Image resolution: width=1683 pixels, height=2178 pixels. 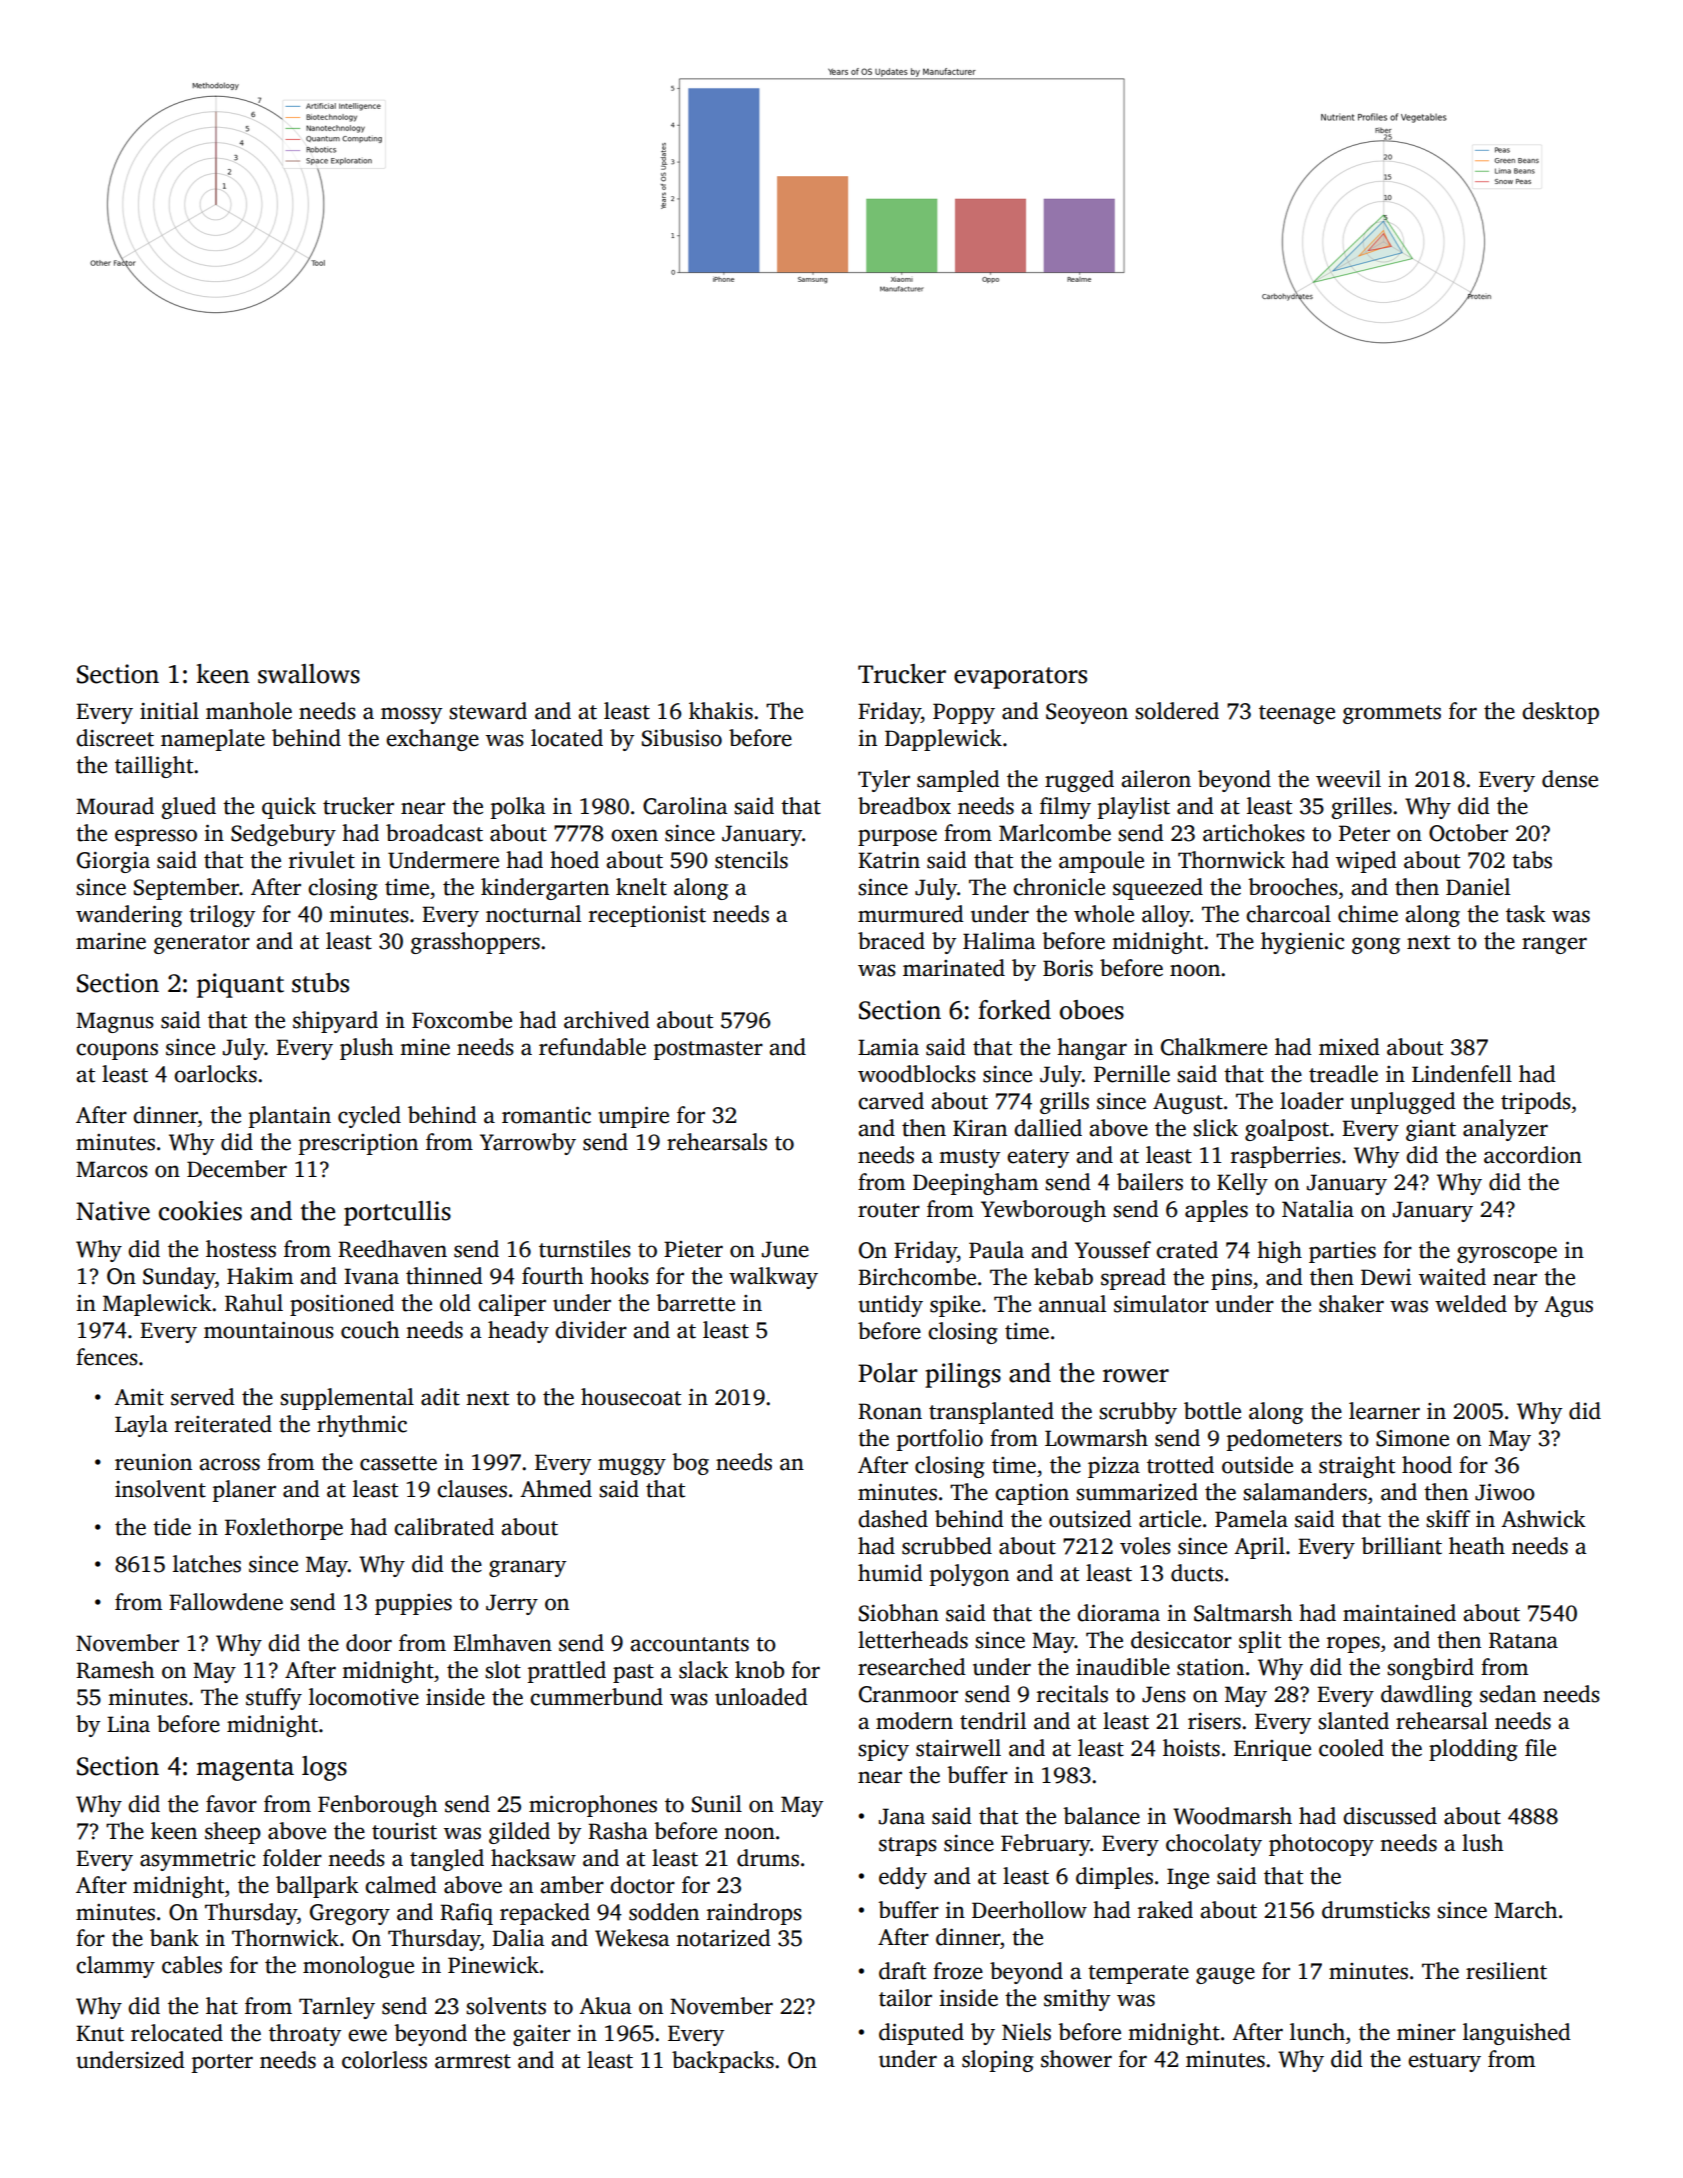 I want to click on heady, so click(x=518, y=1332).
